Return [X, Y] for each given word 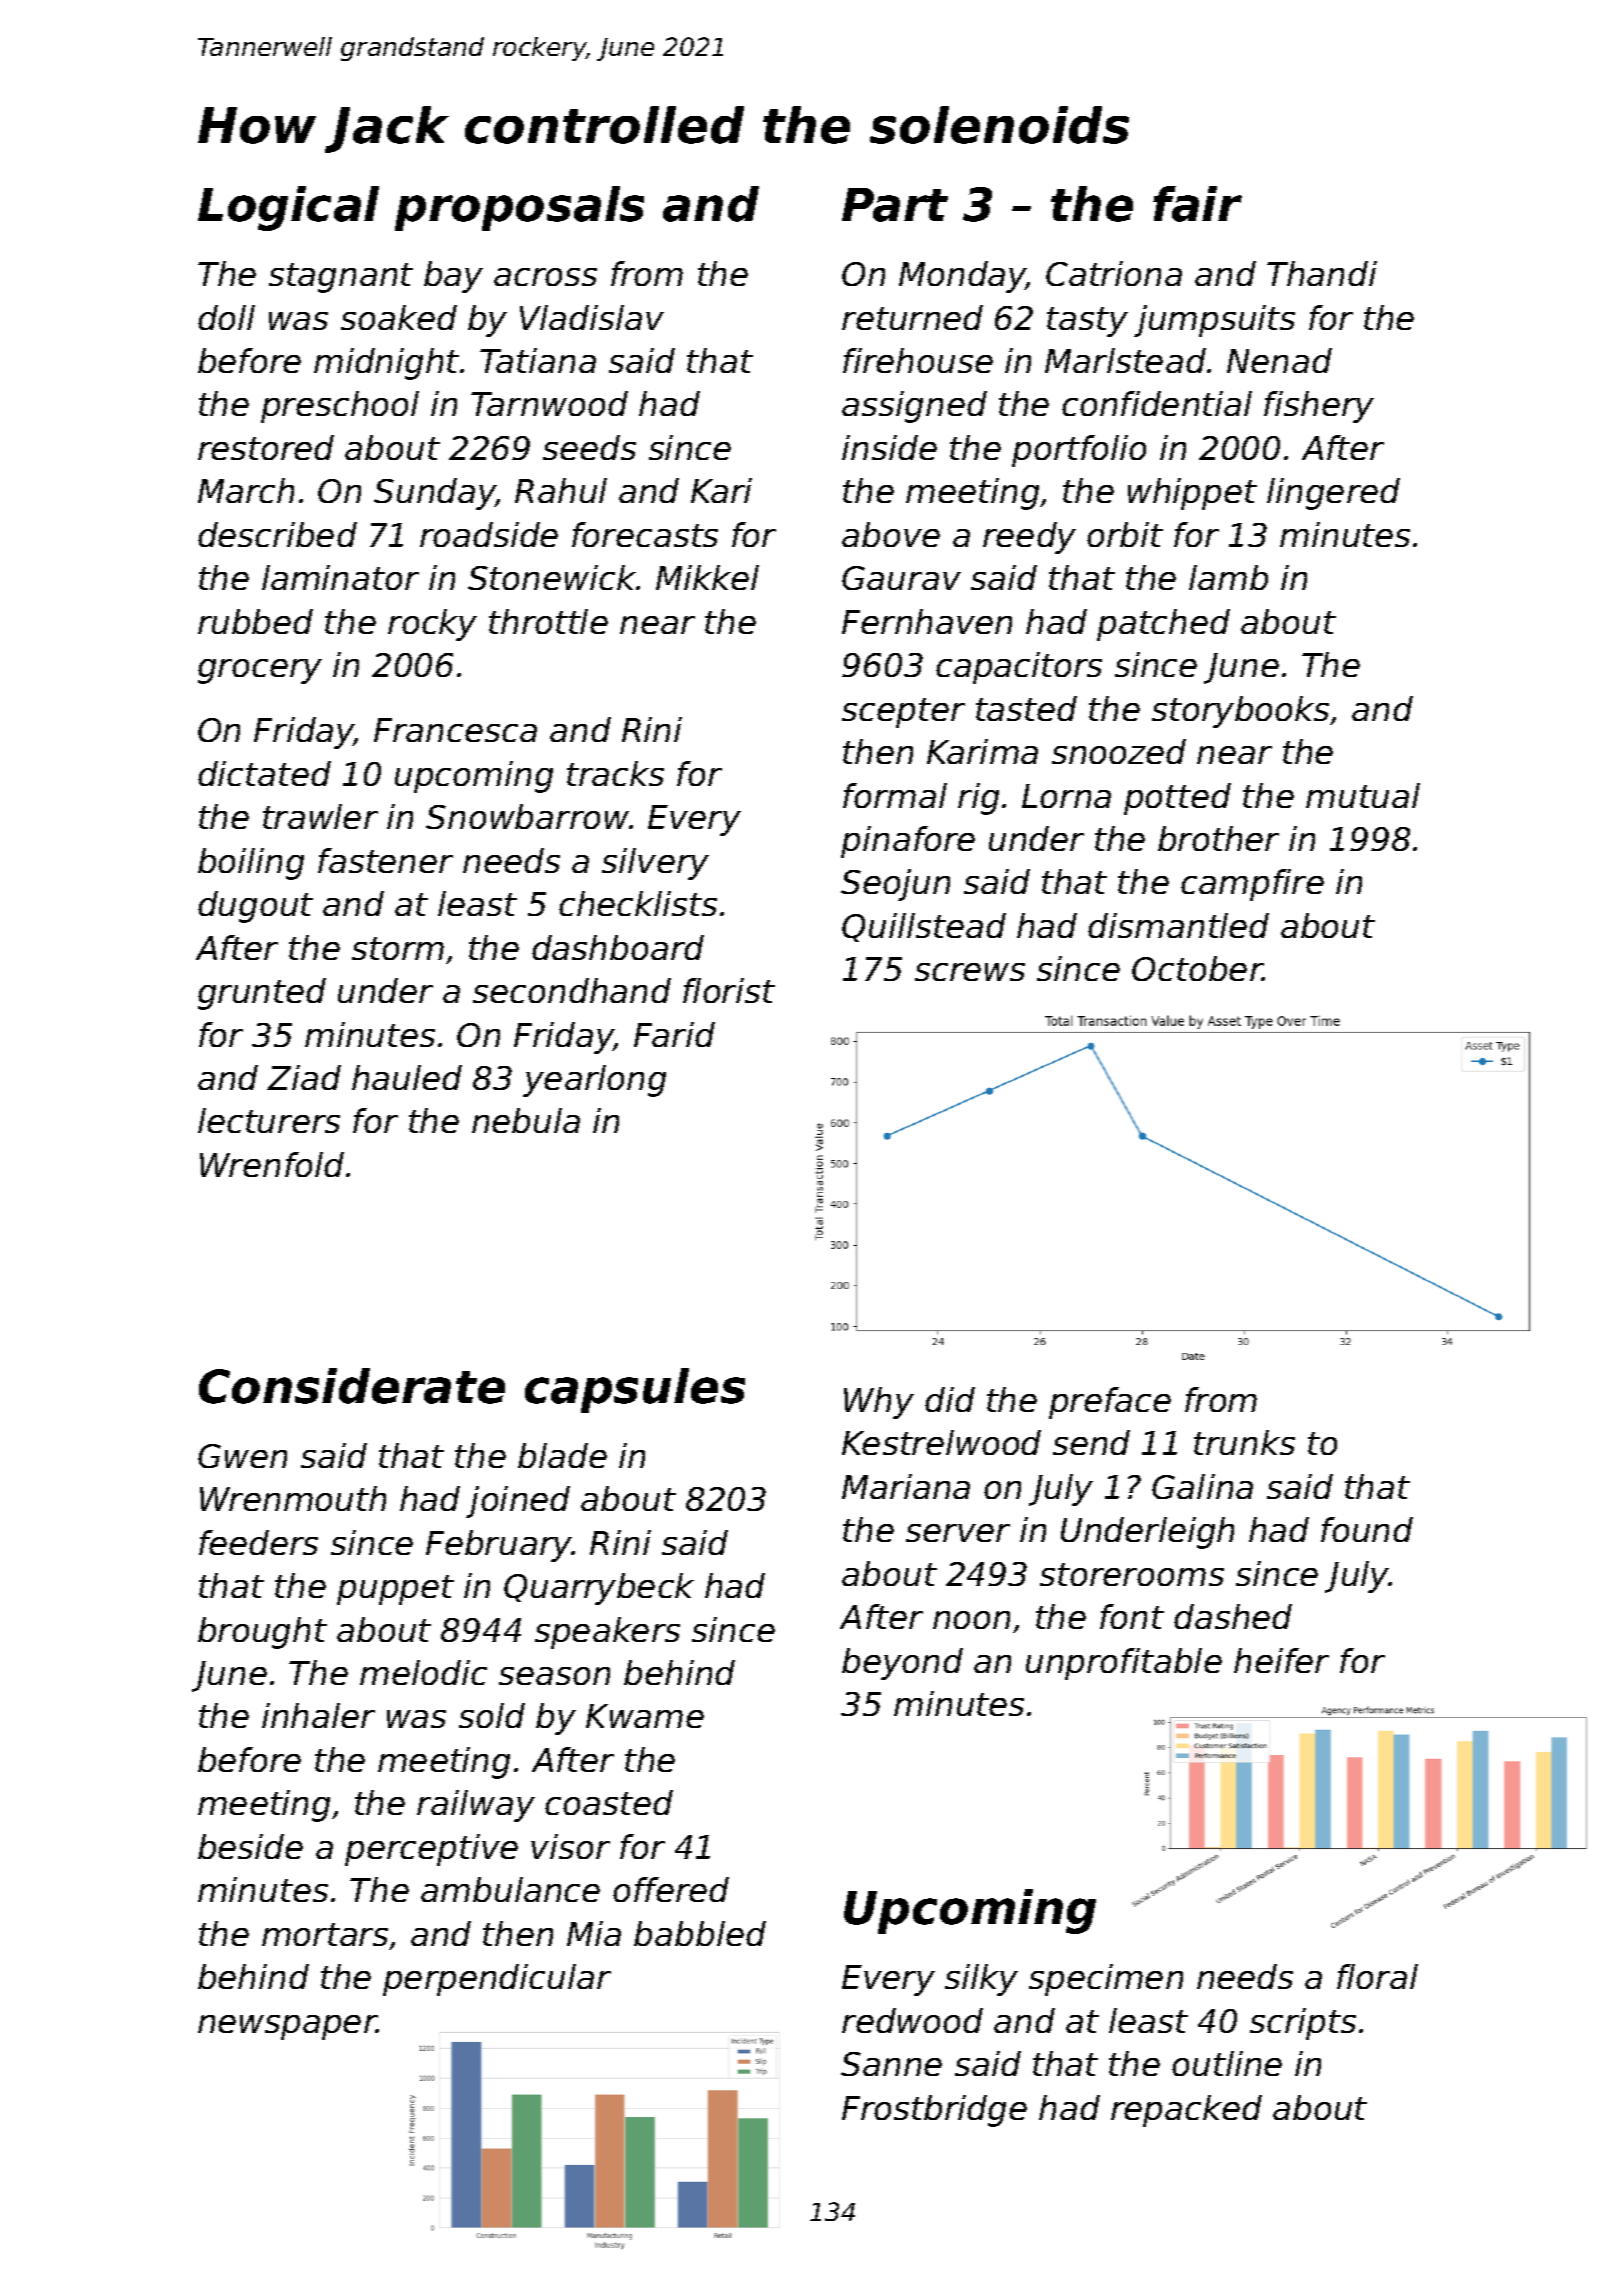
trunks [1244, 1442]
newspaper [287, 2027]
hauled [407, 1077]
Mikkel [707, 577]
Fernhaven [927, 621]
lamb [1228, 577]
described [277, 534]
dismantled [1178, 925]
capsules [635, 1390]
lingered [1333, 494]
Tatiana [538, 360]
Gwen [242, 1456]
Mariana [906, 1486]
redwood [912, 2020]
